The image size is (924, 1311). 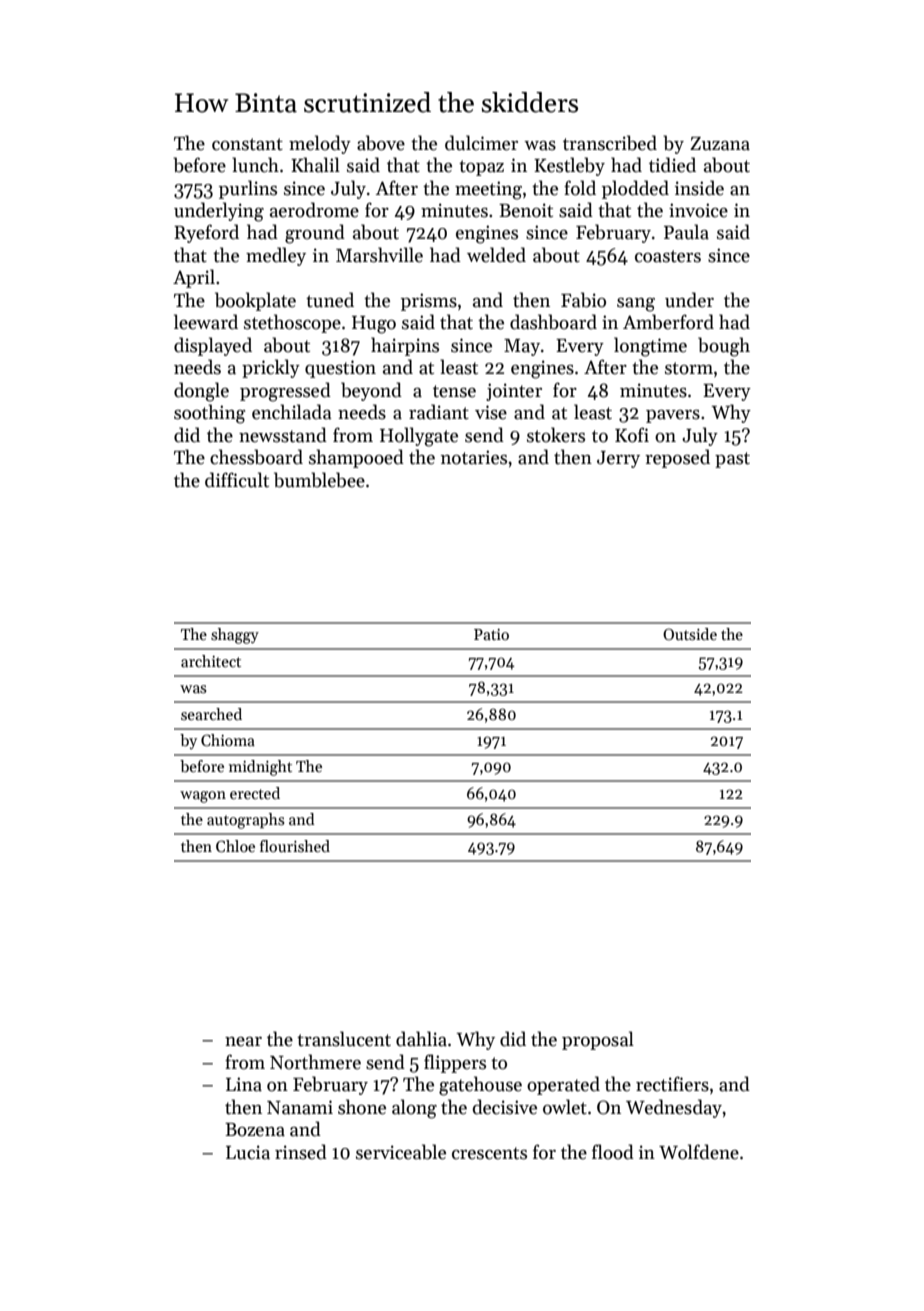 I want to click on constant, so click(x=247, y=144).
